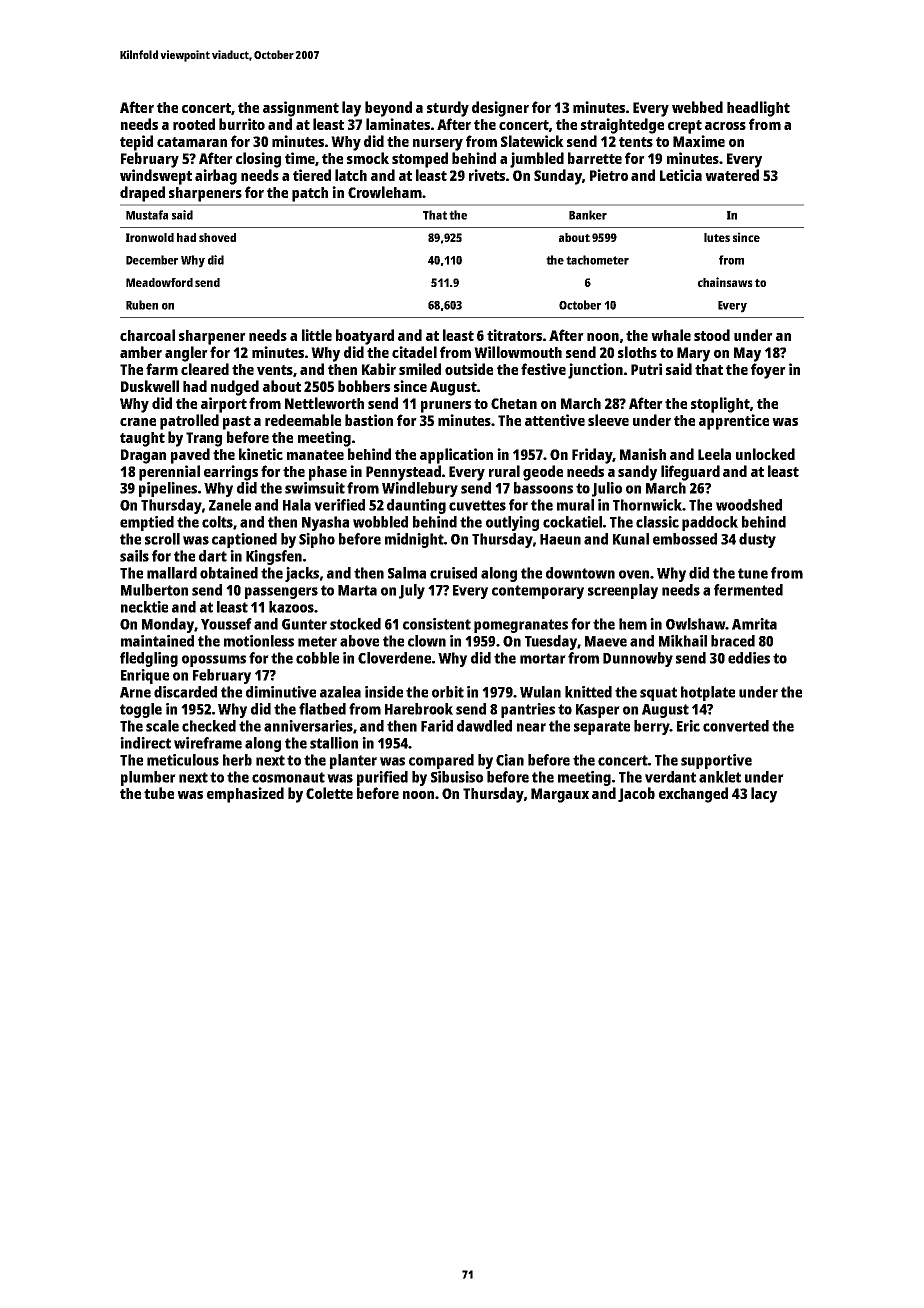  I want to click on swimsuit, so click(315, 488).
